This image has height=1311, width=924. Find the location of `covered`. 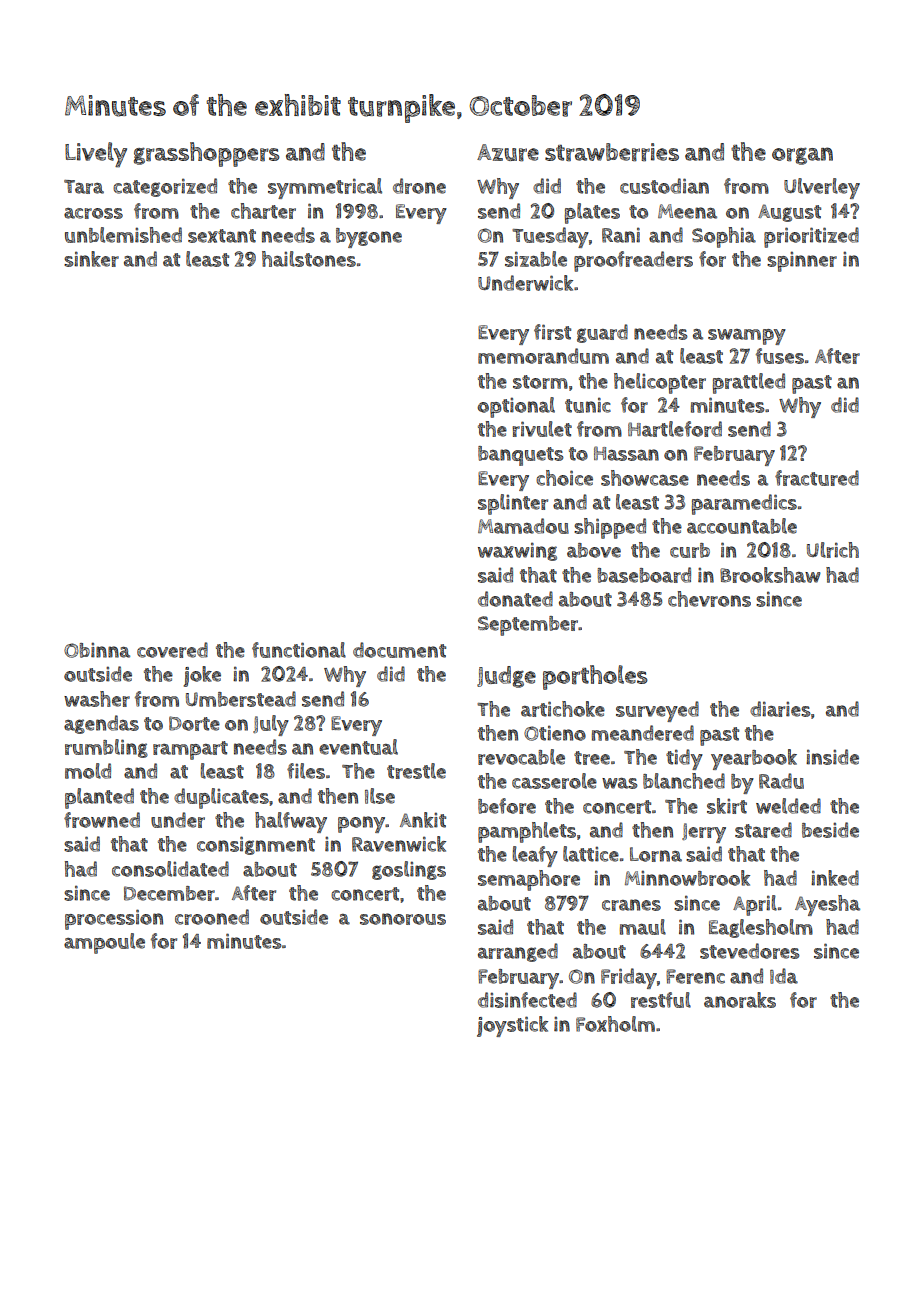

covered is located at coordinates (172, 650).
